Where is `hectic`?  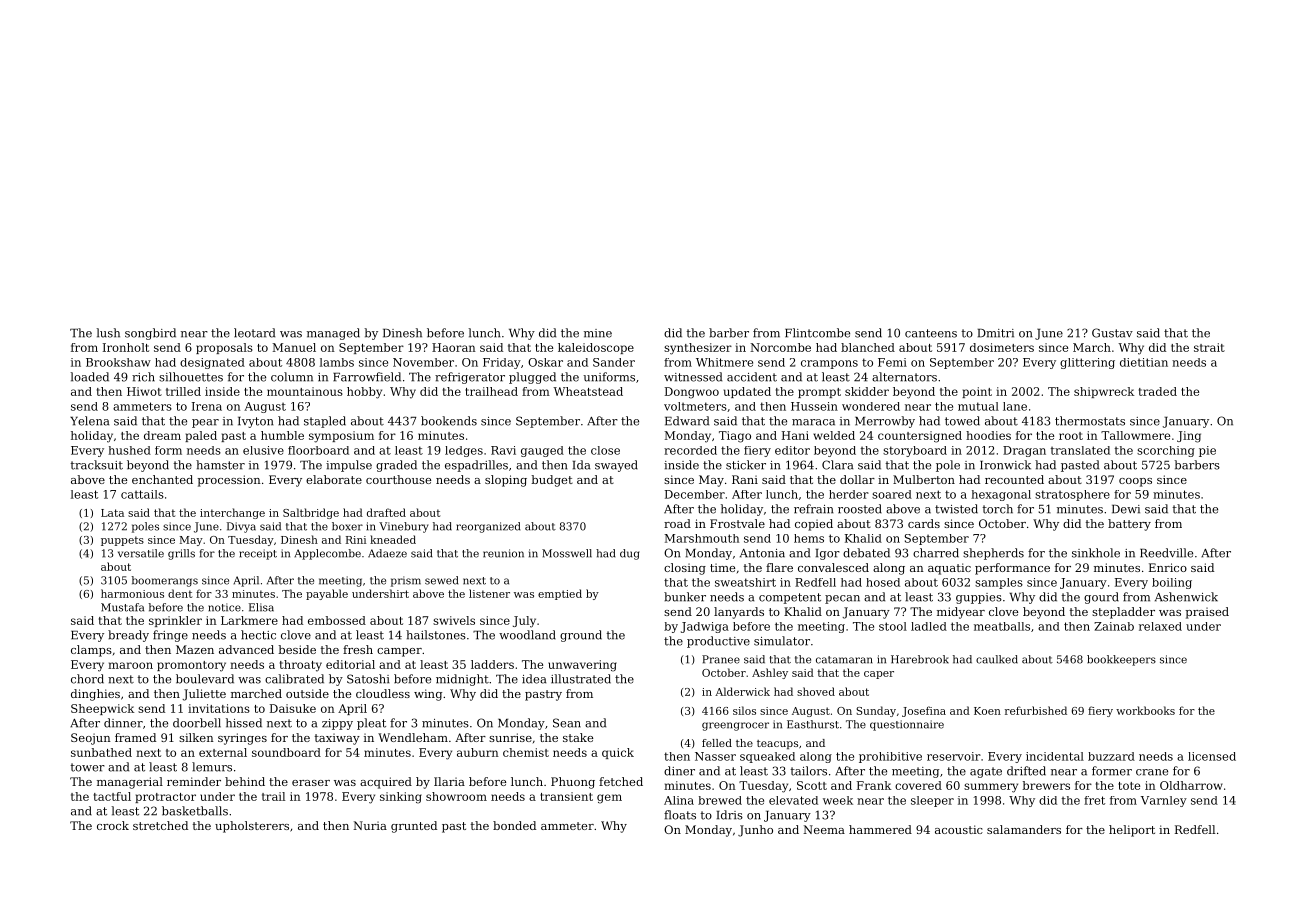 hectic is located at coordinates (258, 635).
